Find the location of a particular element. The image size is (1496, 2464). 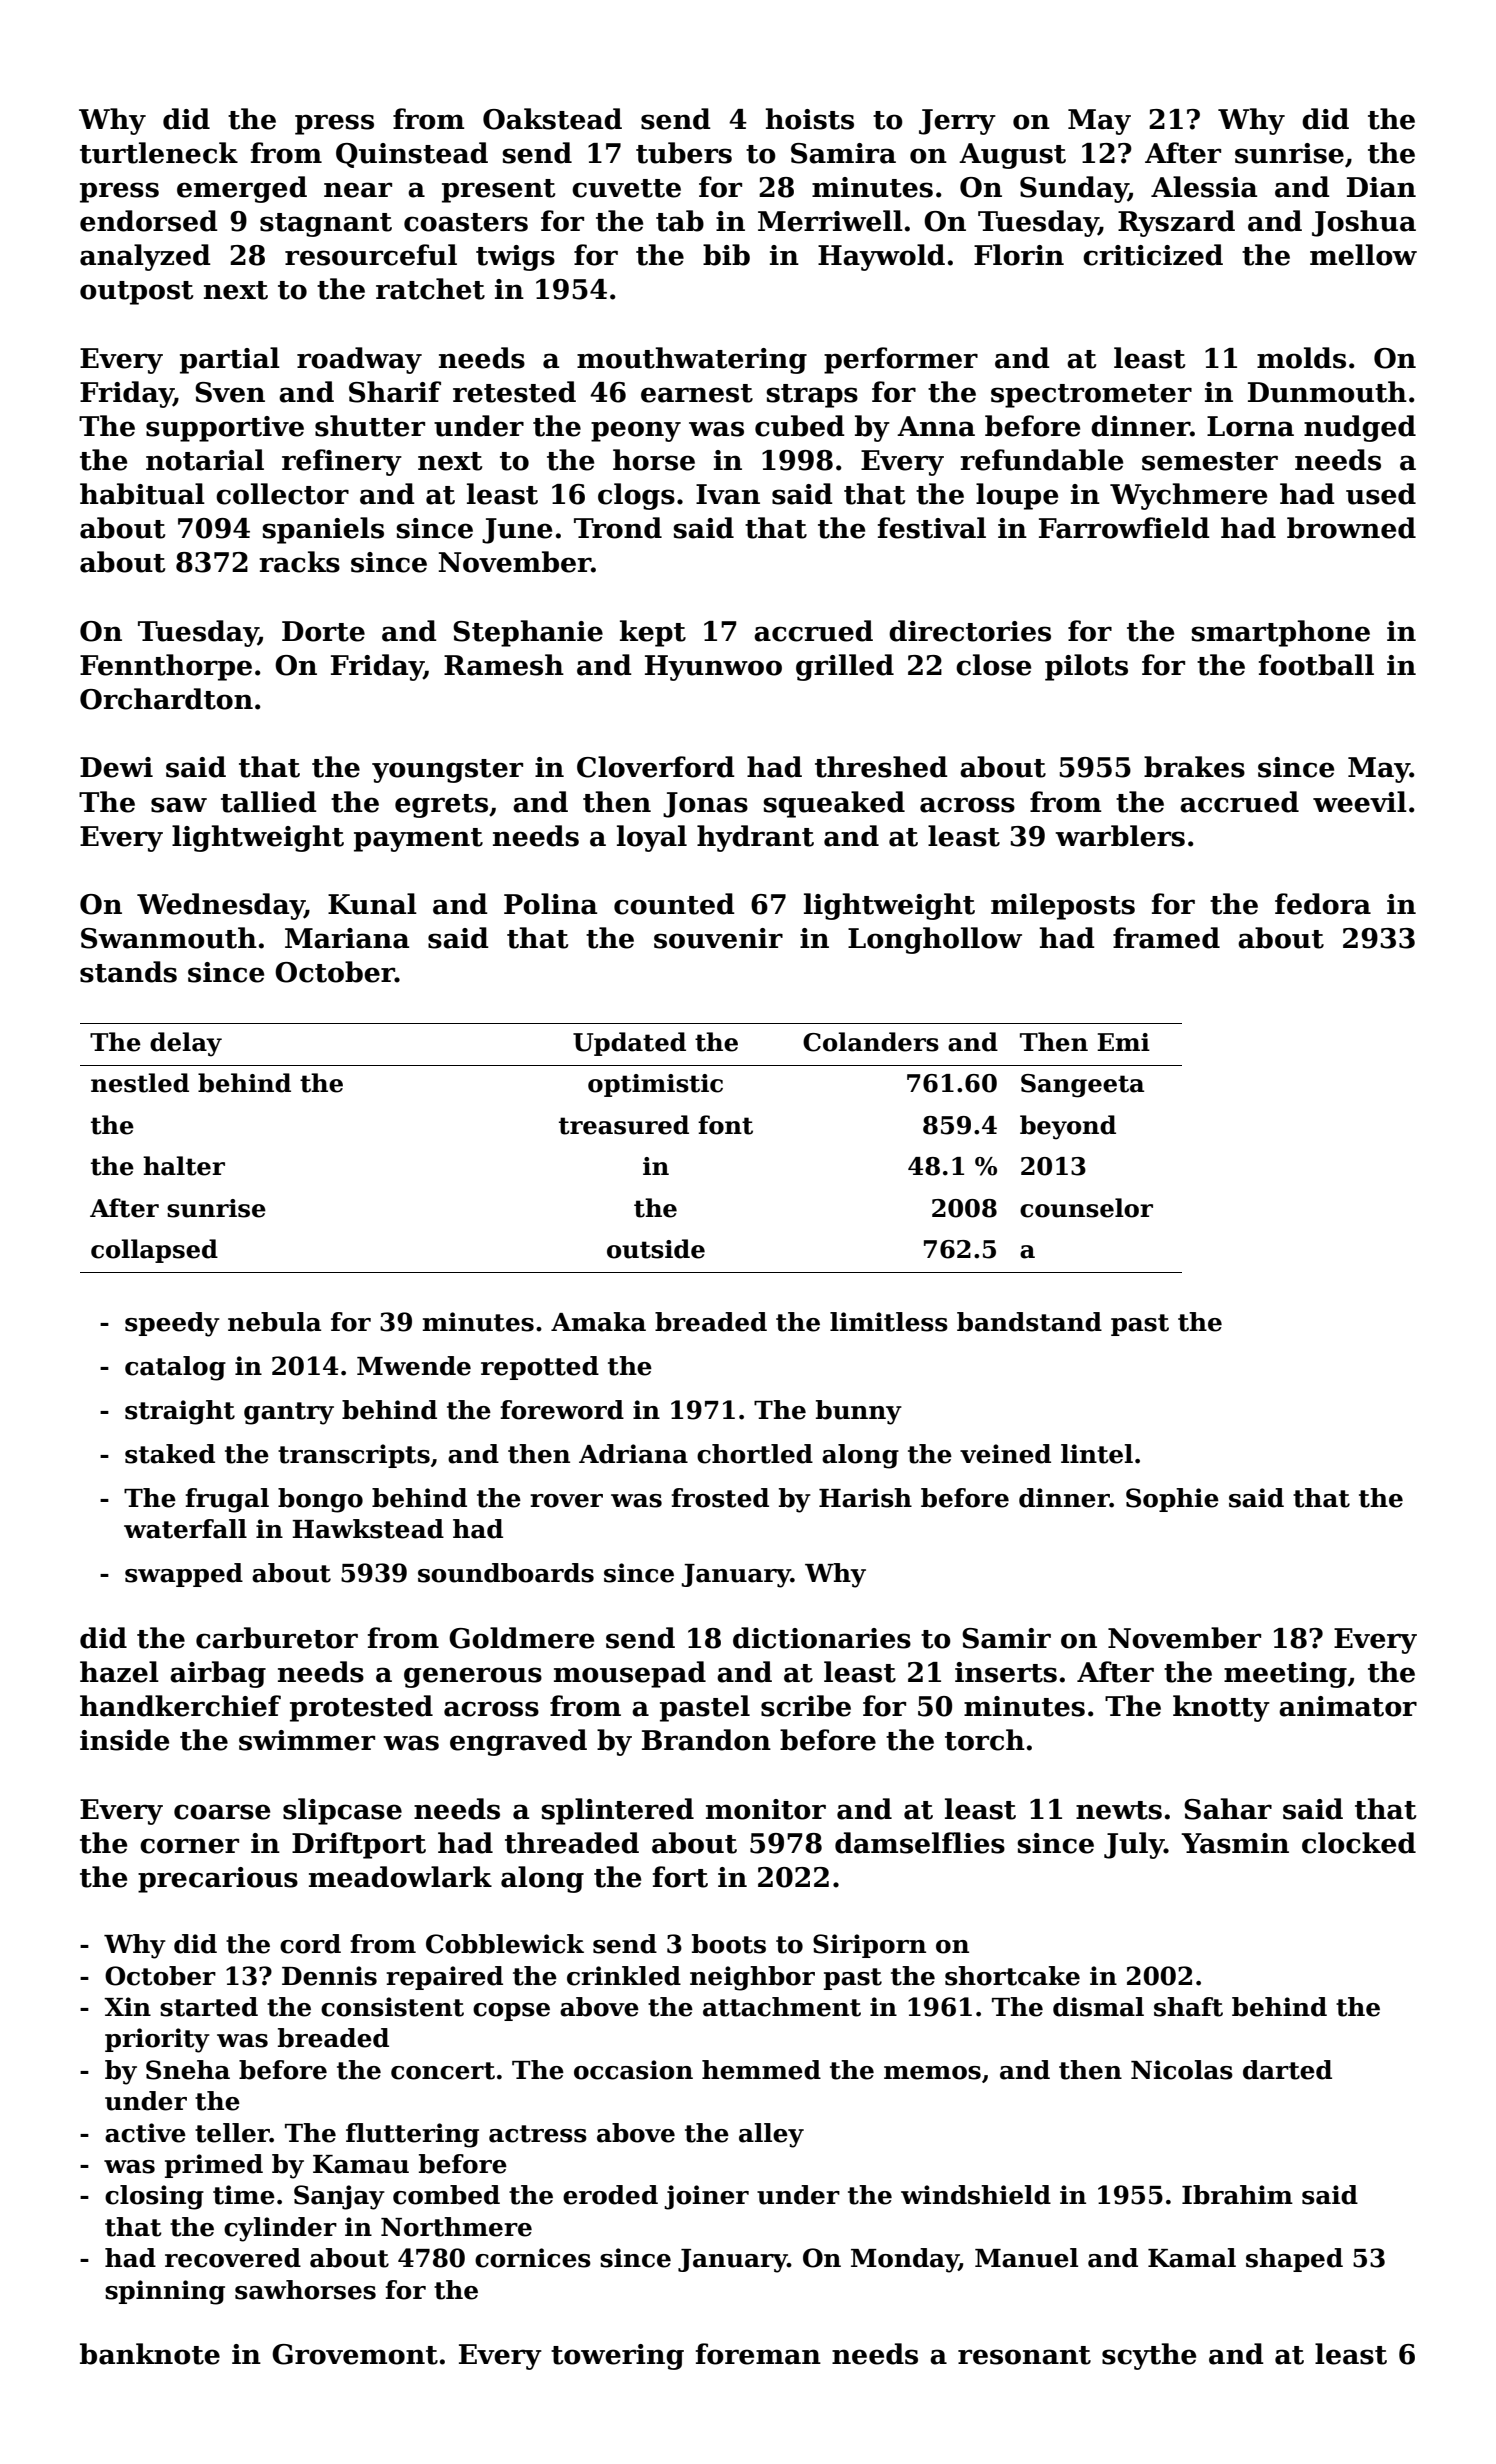

towering is located at coordinates (617, 2357).
